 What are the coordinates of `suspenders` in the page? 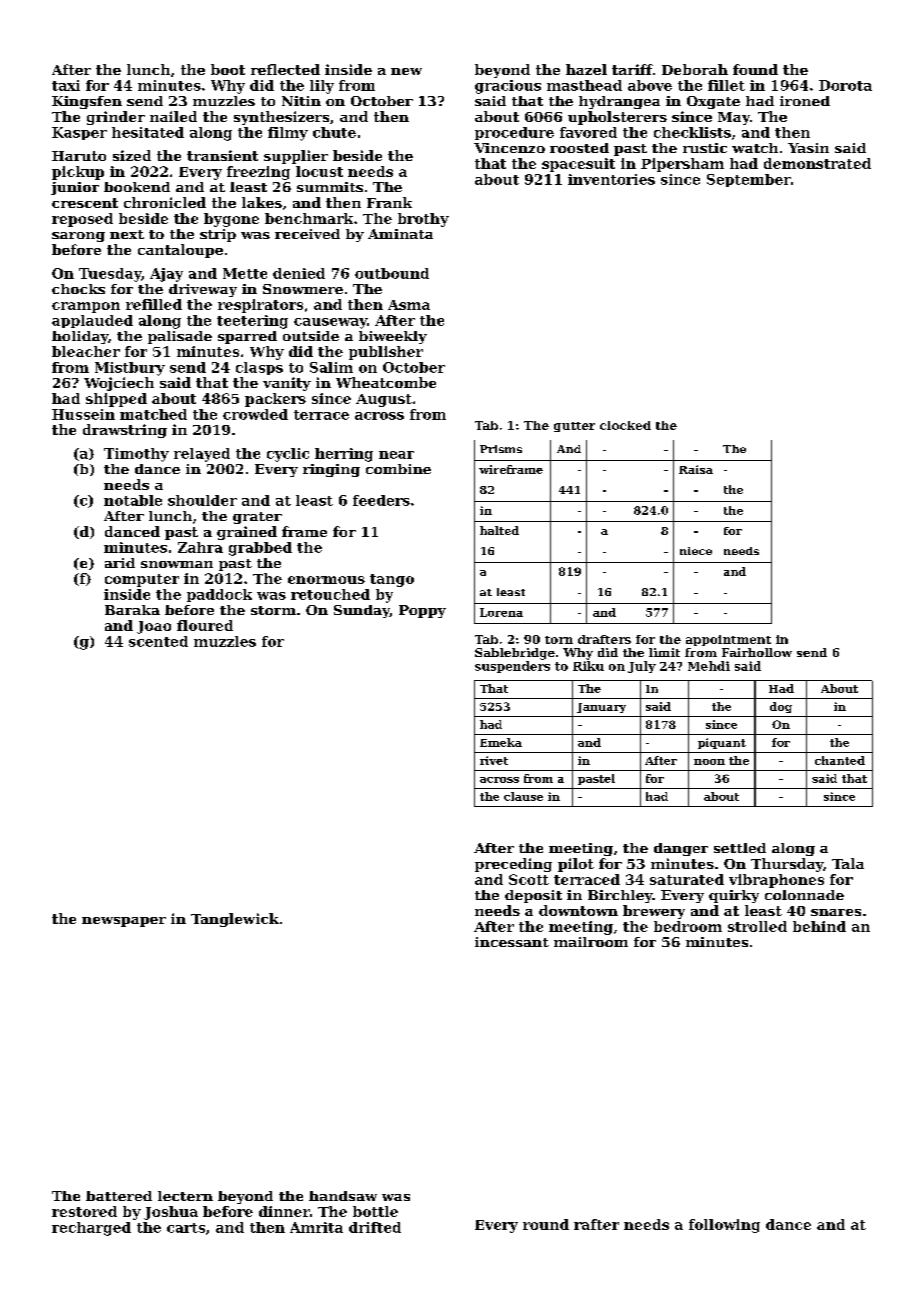 It's located at (512, 667).
